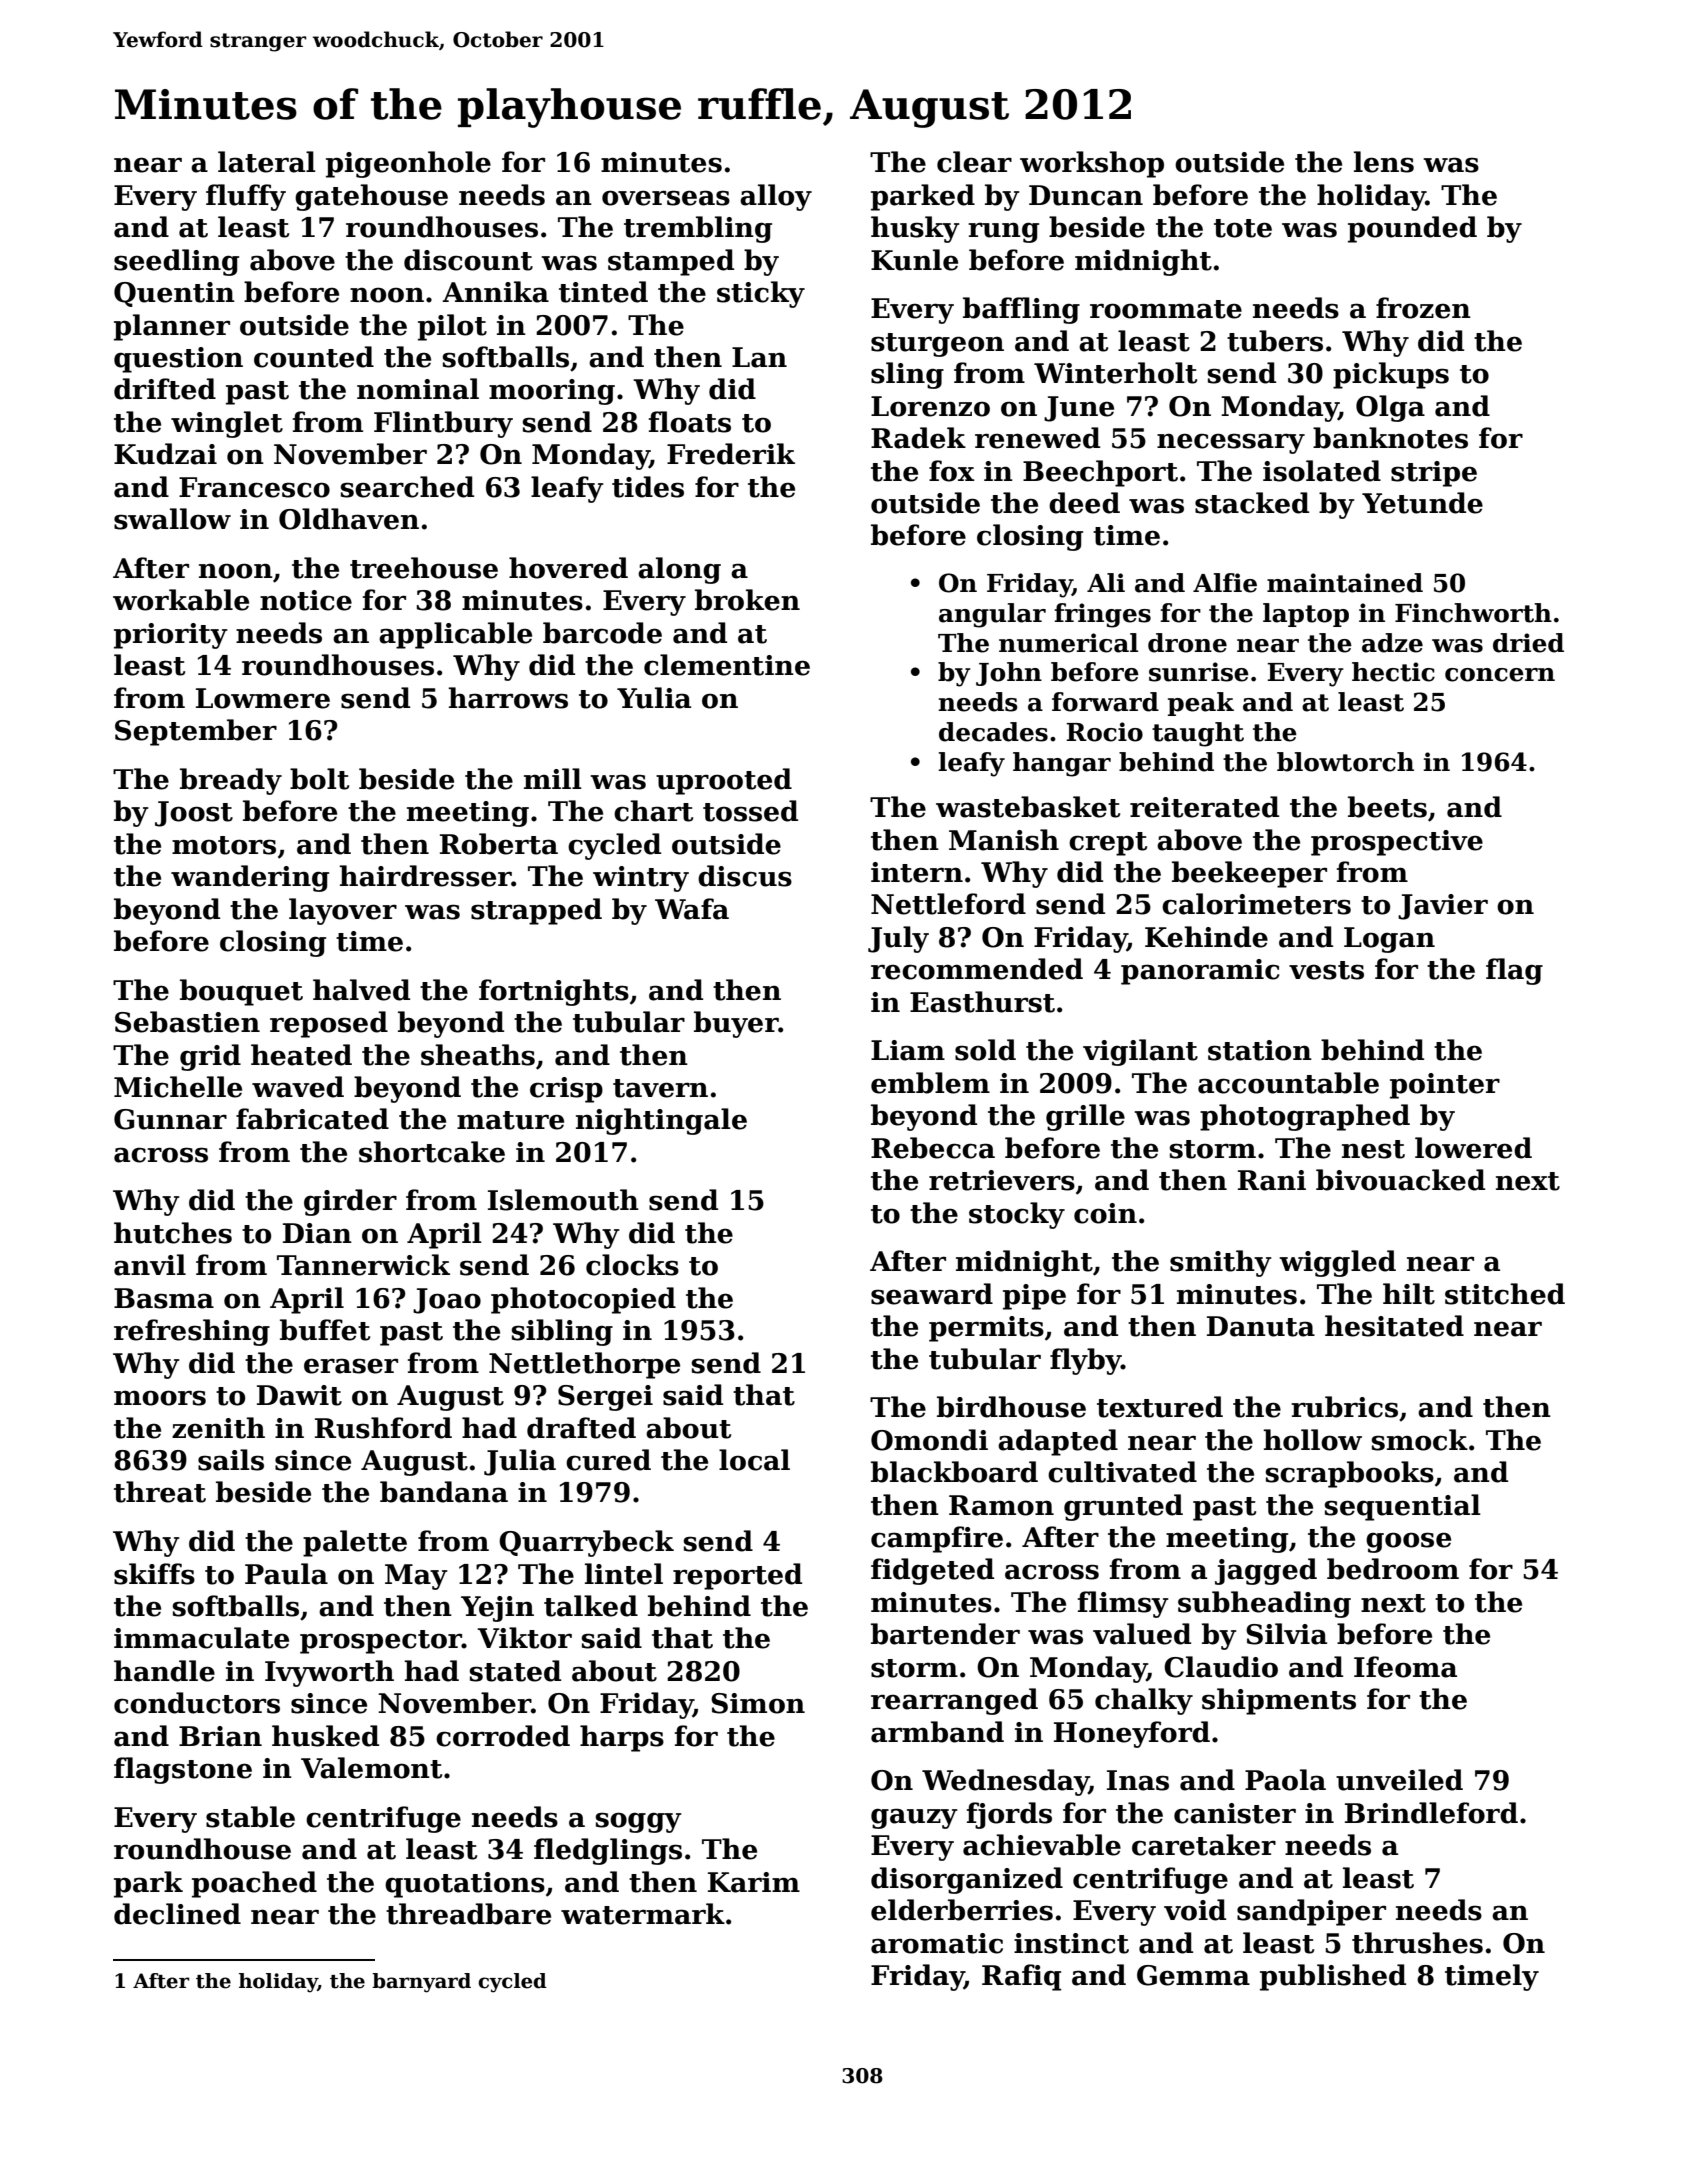  What do you see at coordinates (319, 779) in the image?
I see `bolt` at bounding box center [319, 779].
